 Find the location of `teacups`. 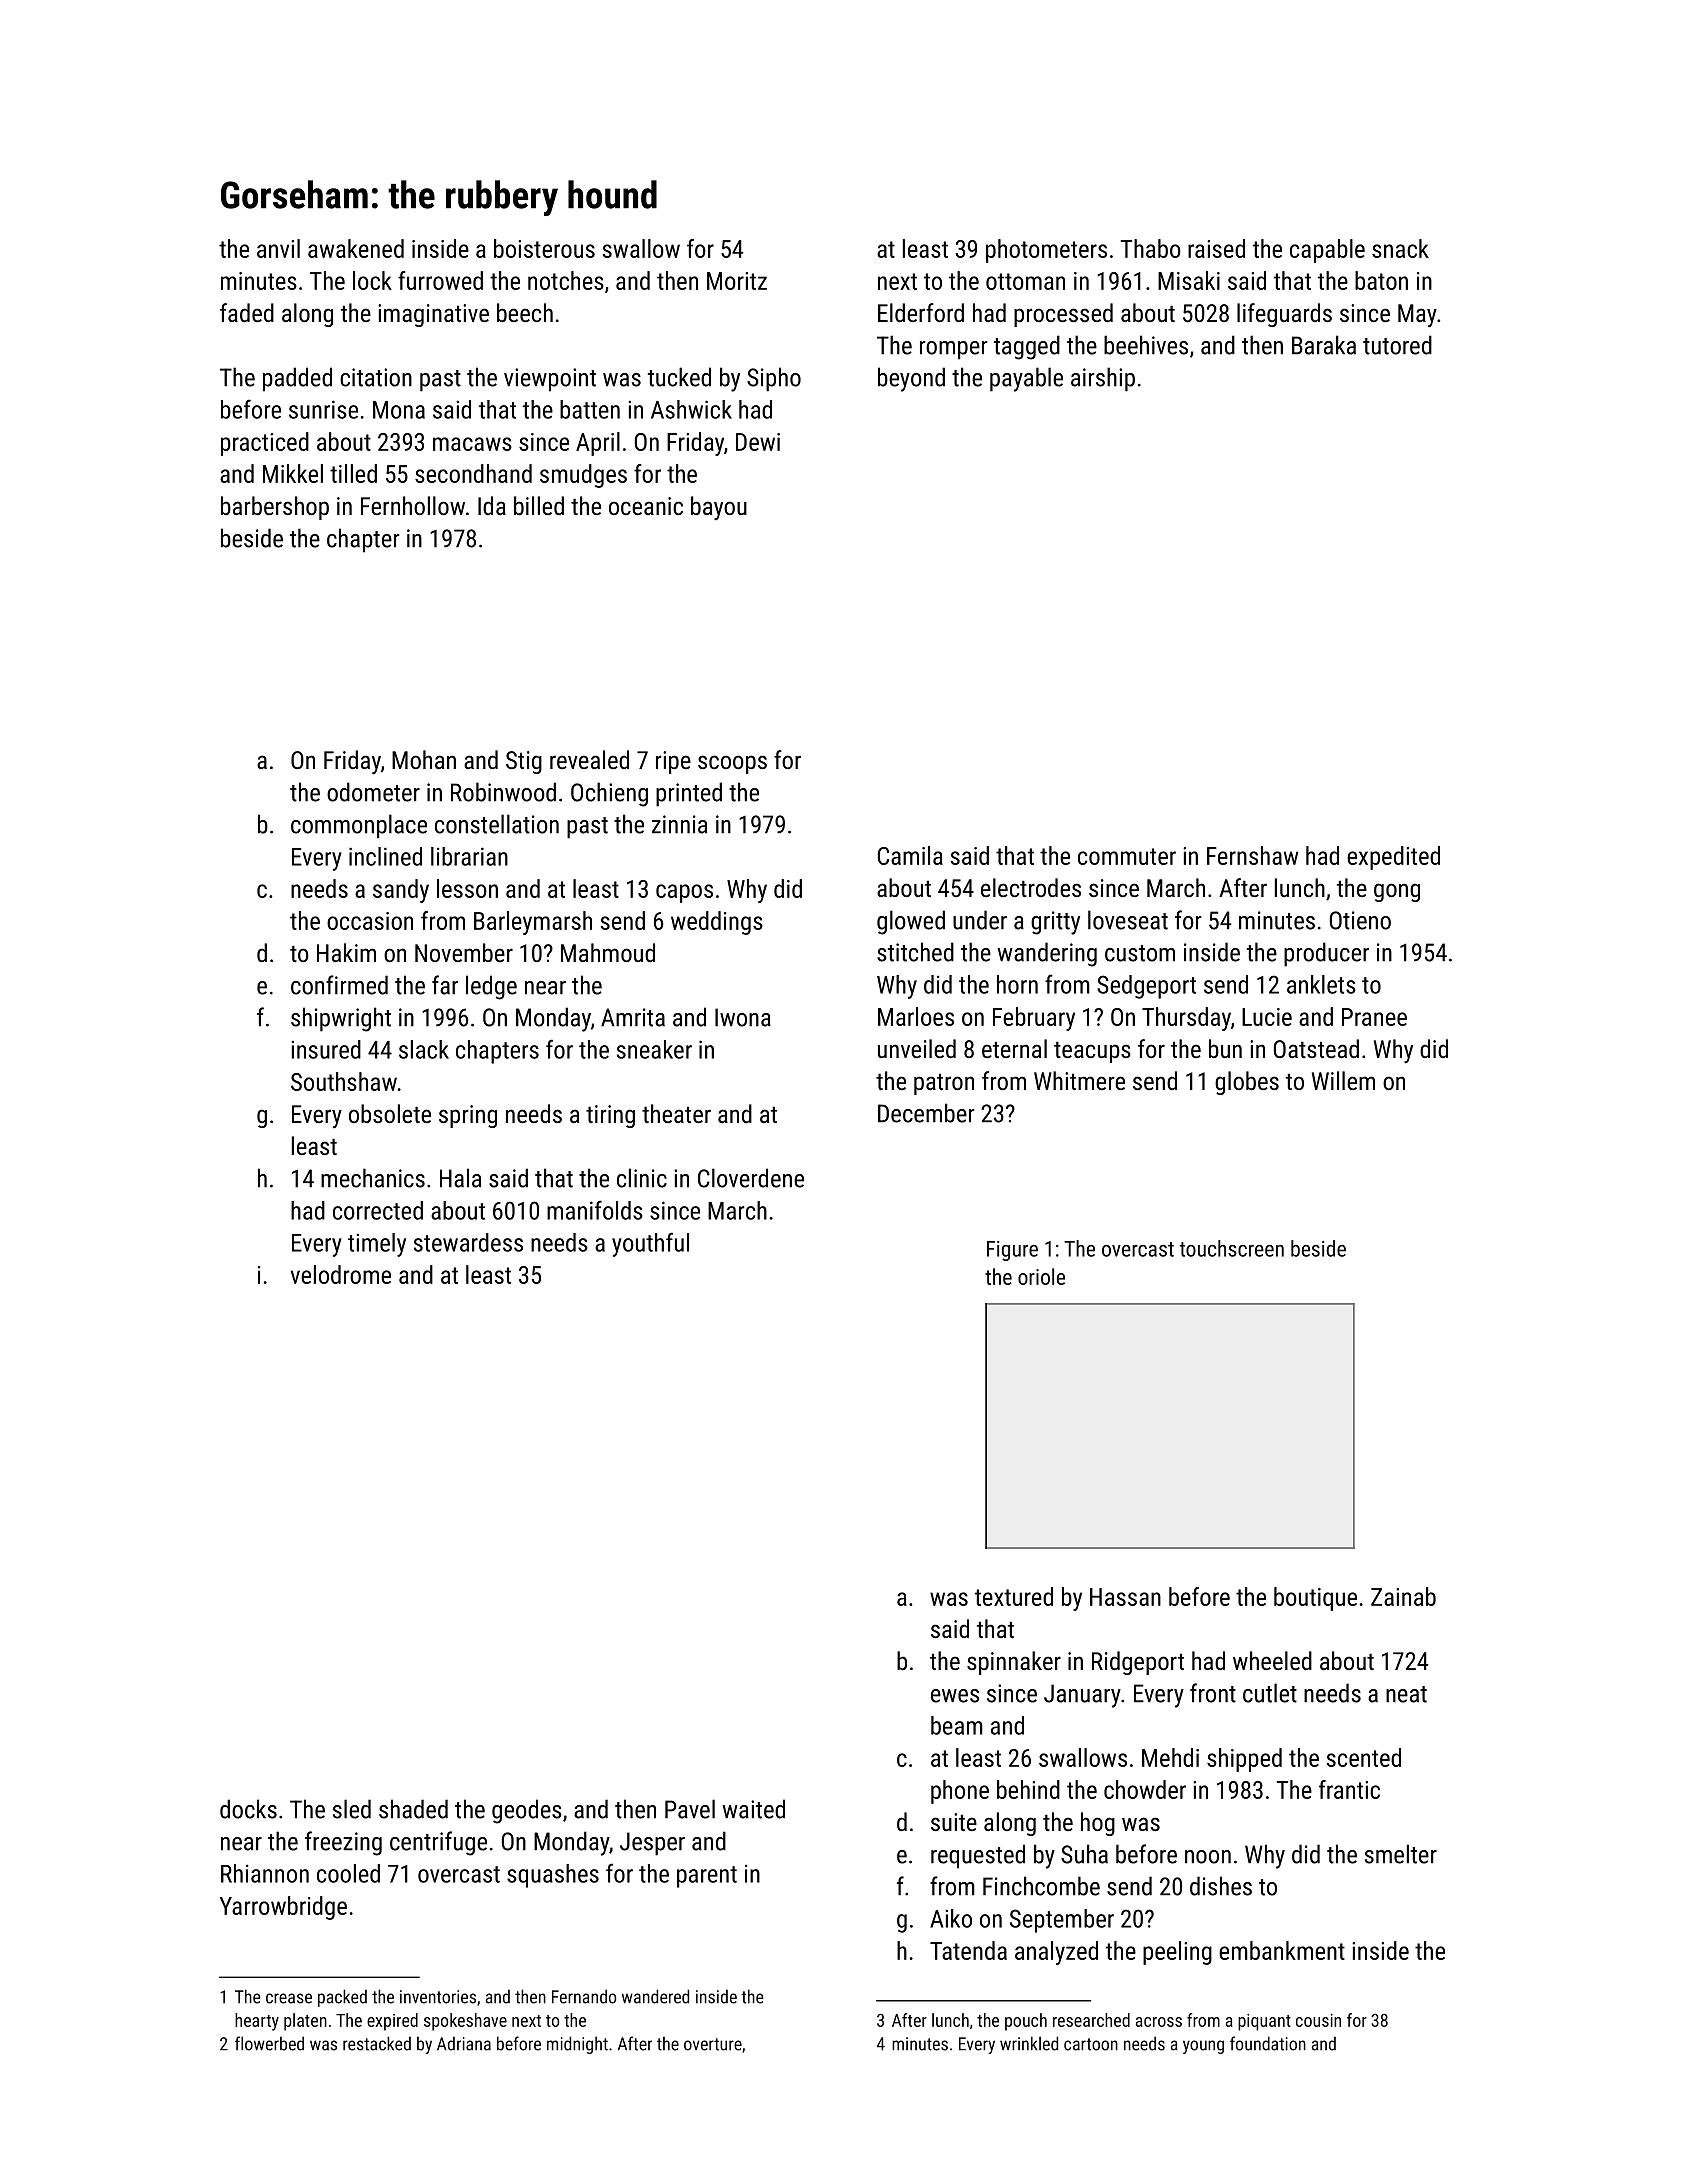

teacups is located at coordinates (1092, 1052).
